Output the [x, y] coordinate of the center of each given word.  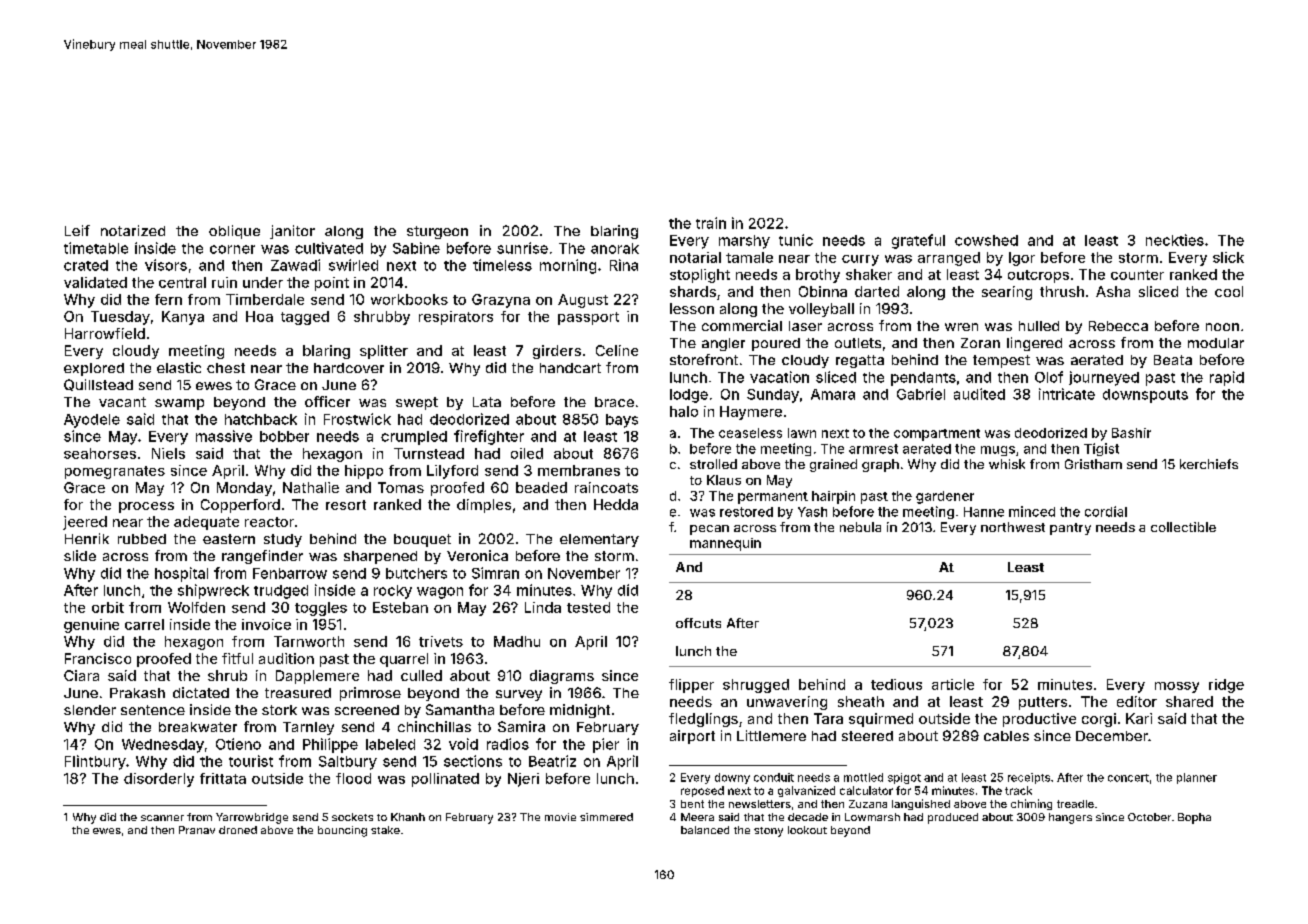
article [953, 684]
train [711, 223]
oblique [234, 232]
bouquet [422, 540]
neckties [1175, 240]
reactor [269, 522]
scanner [162, 818]
